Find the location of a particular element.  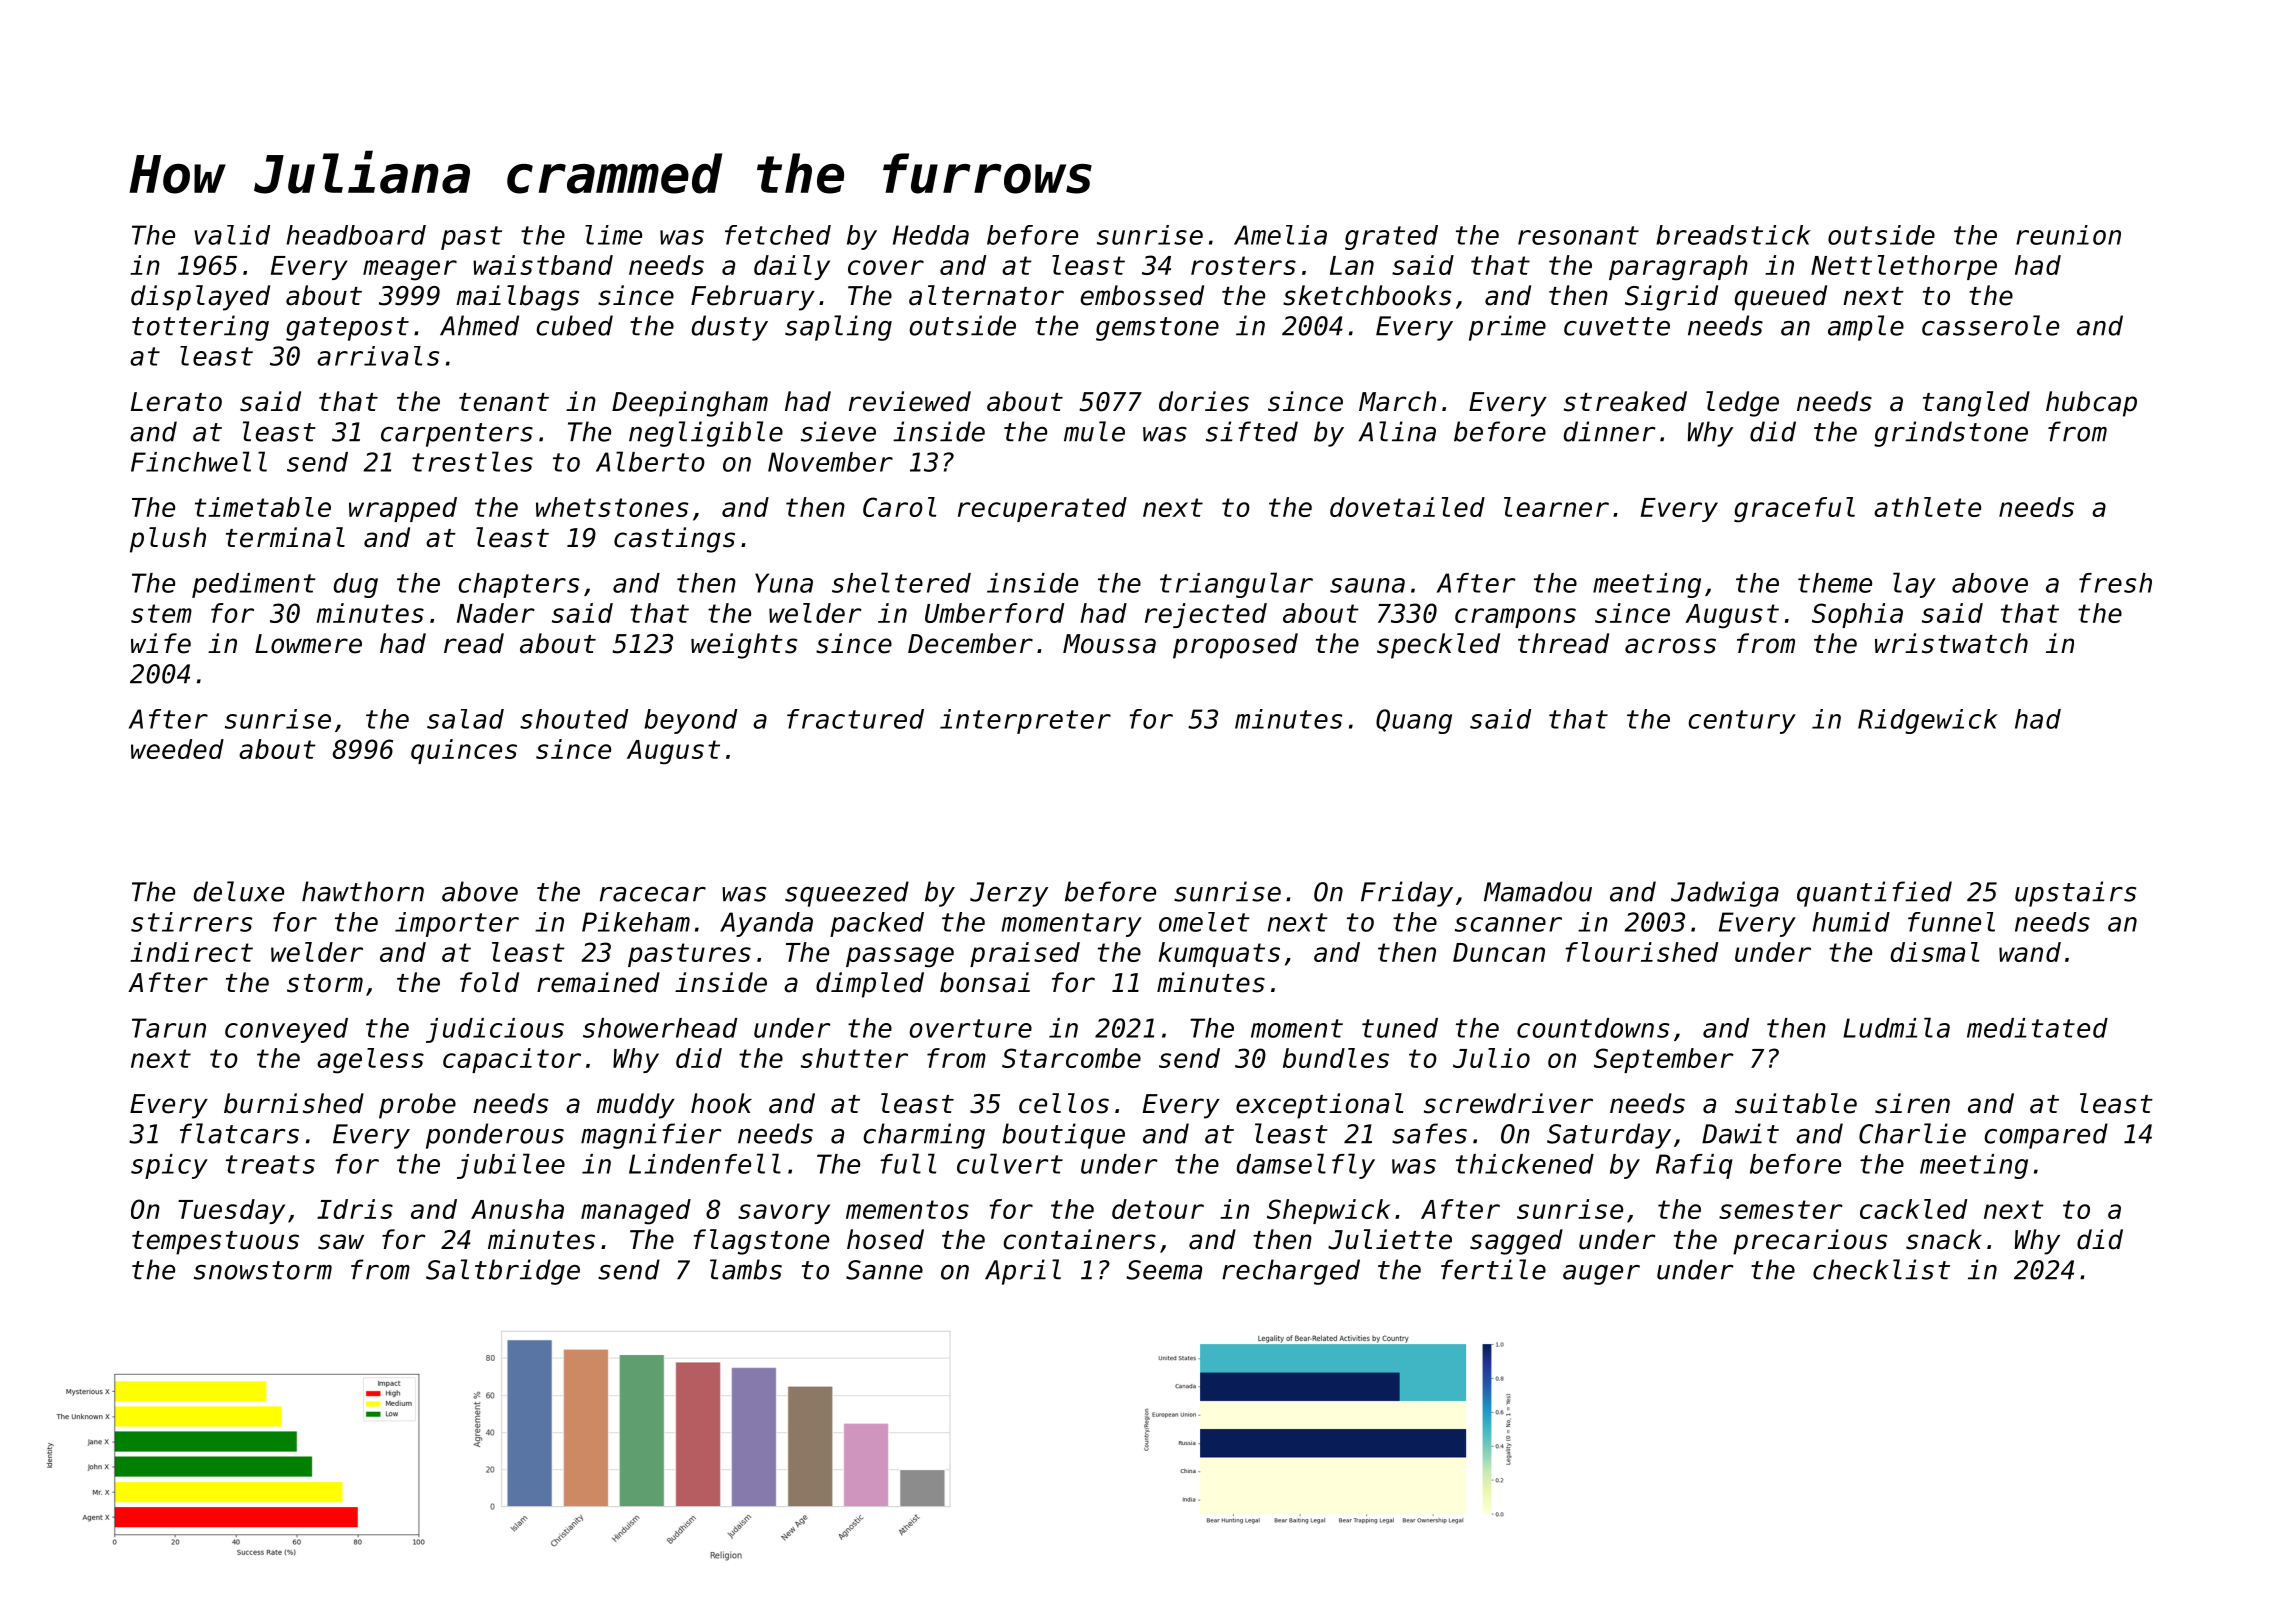

quantified is located at coordinates (1874, 894).
